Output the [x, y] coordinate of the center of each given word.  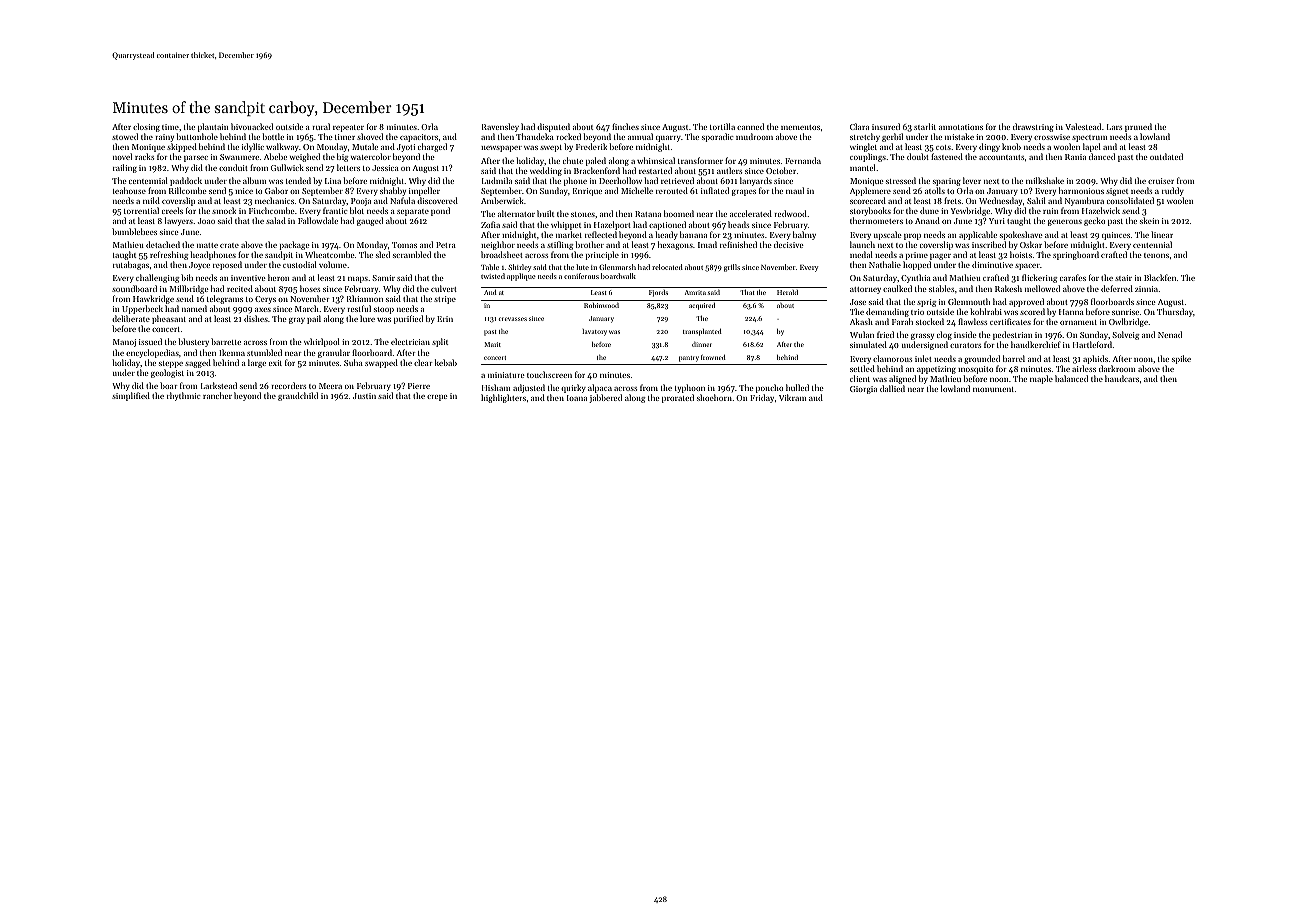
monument [993, 389]
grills [732, 268]
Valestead [1083, 126]
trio [917, 312]
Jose [858, 302]
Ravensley [500, 127]
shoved [370, 136]
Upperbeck [142, 309]
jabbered [605, 398]
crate [229, 245]
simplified [131, 396]
